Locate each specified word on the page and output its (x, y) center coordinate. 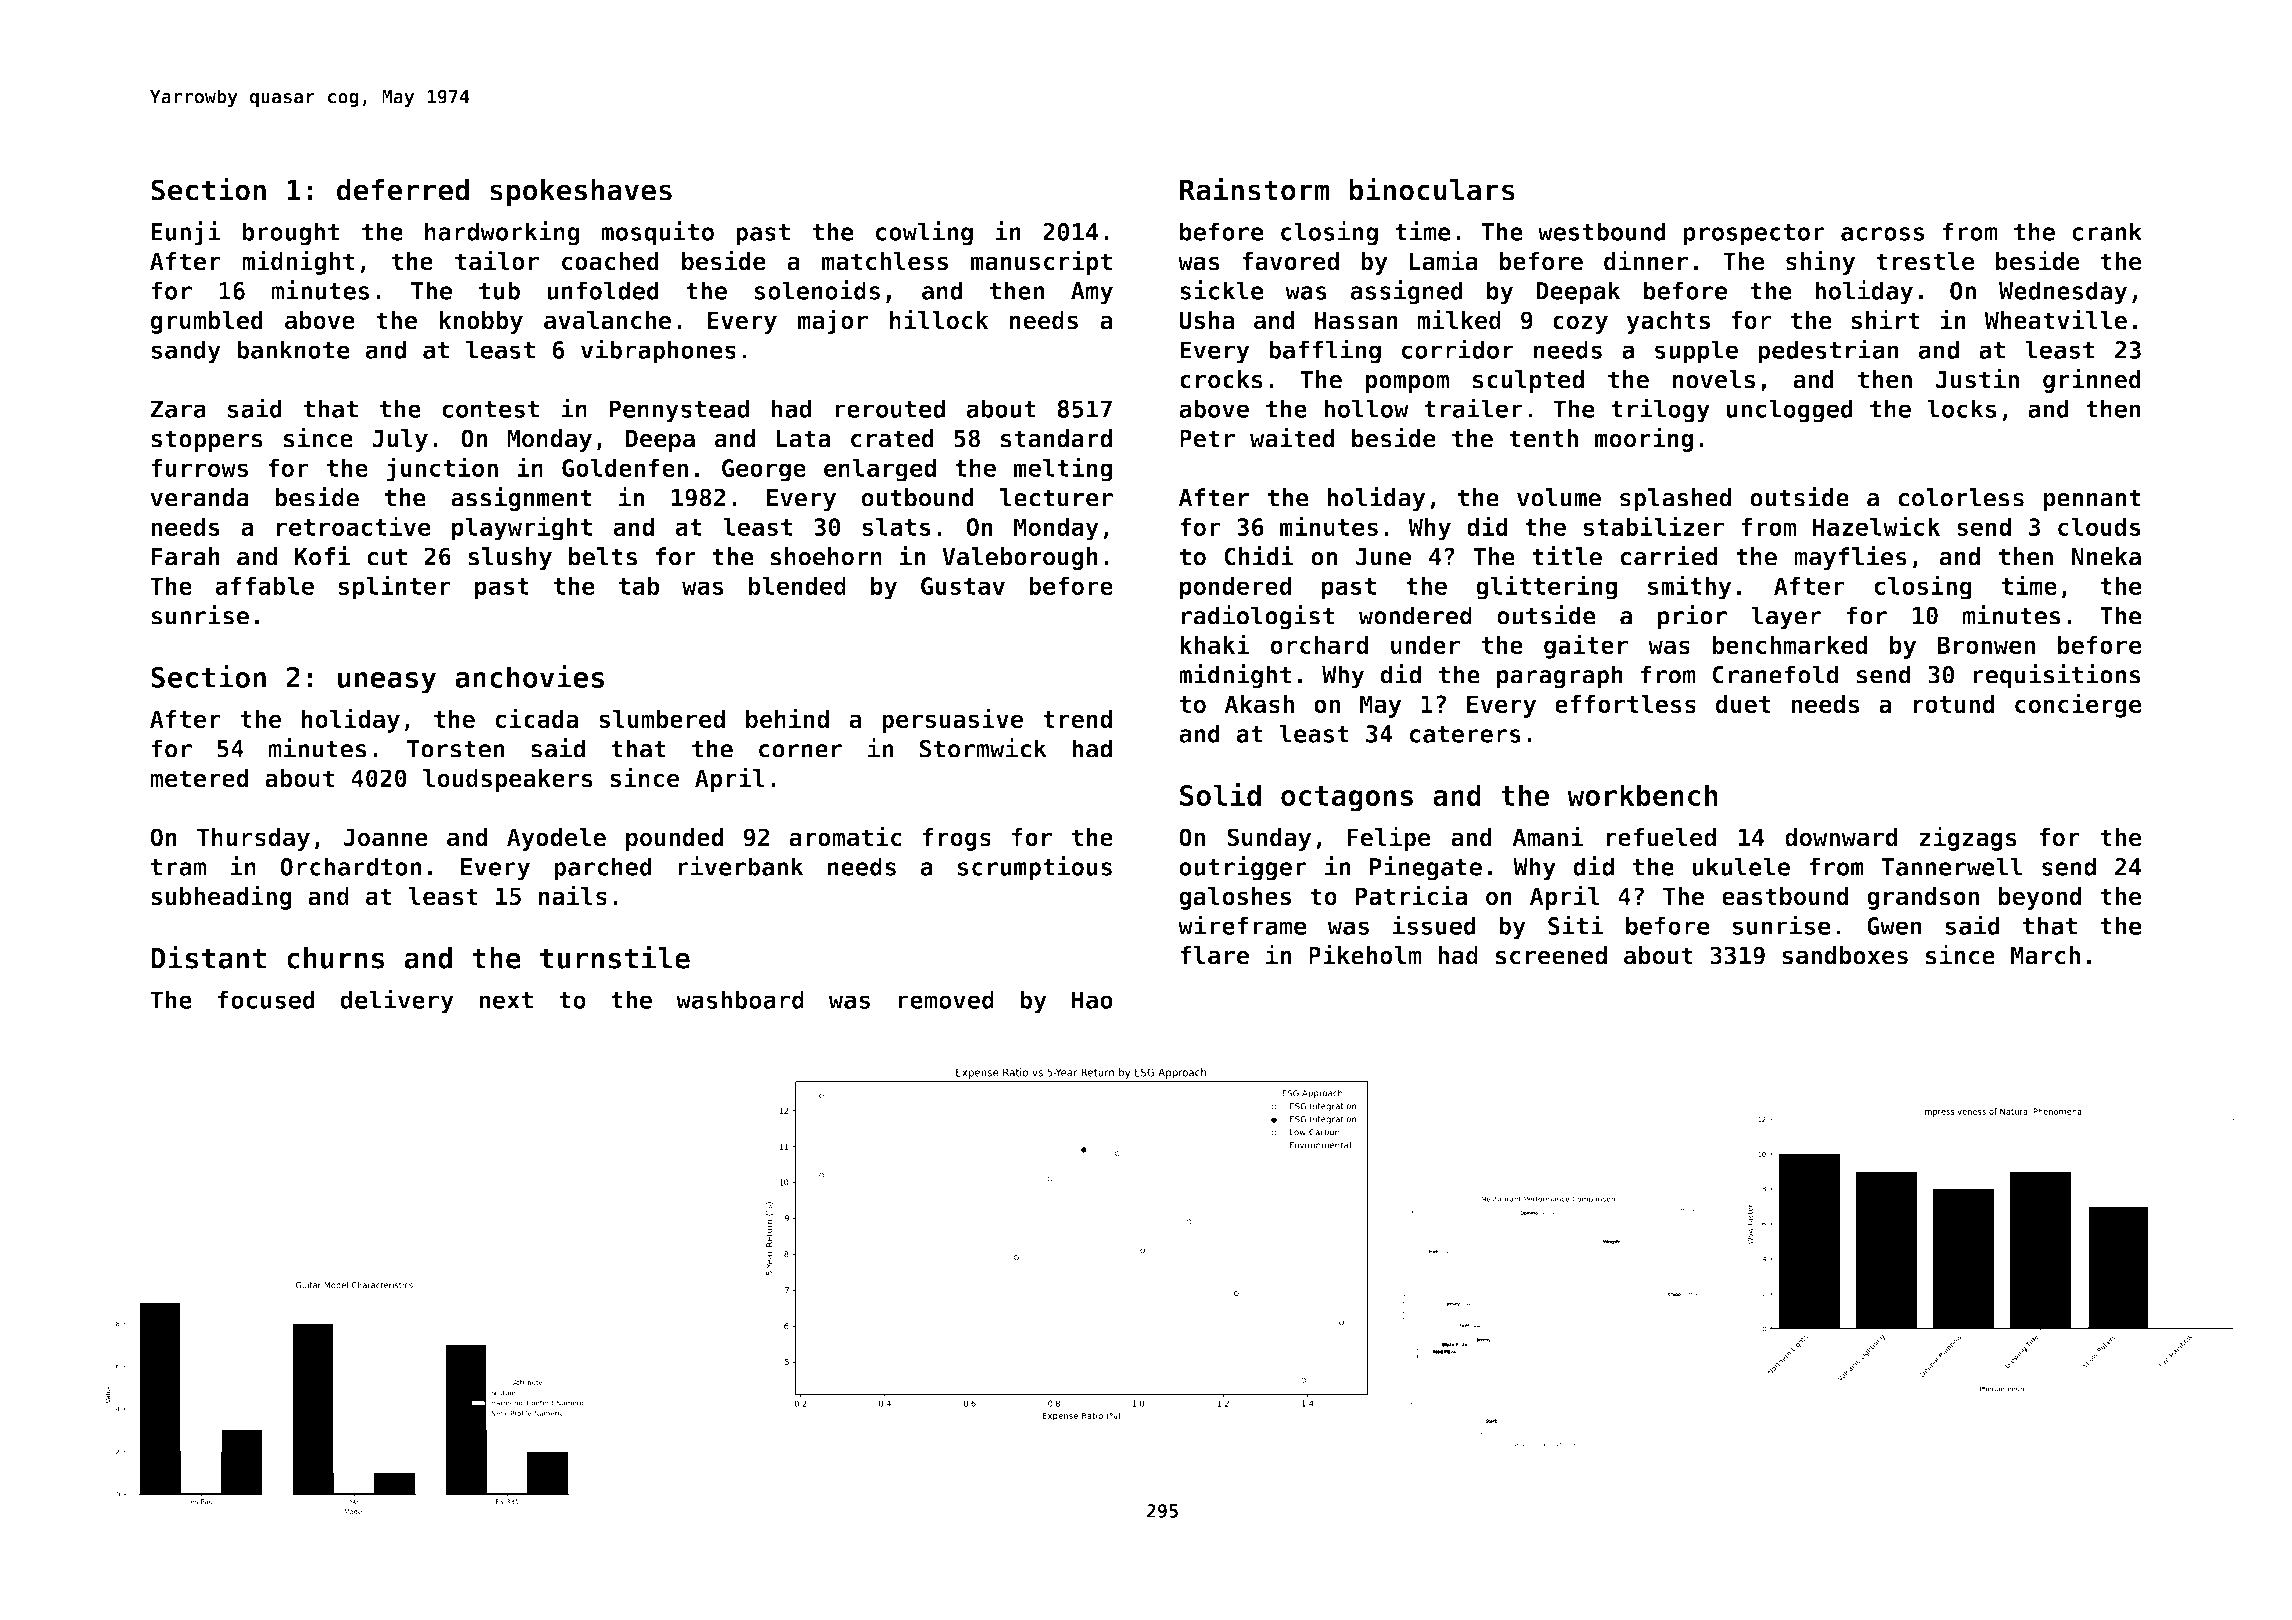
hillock (939, 319)
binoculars (1432, 189)
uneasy (387, 683)
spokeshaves (581, 192)
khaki (1215, 644)
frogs (957, 839)
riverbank (741, 866)
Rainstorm (1255, 189)
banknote (293, 349)
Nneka (2106, 556)
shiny (1820, 262)
